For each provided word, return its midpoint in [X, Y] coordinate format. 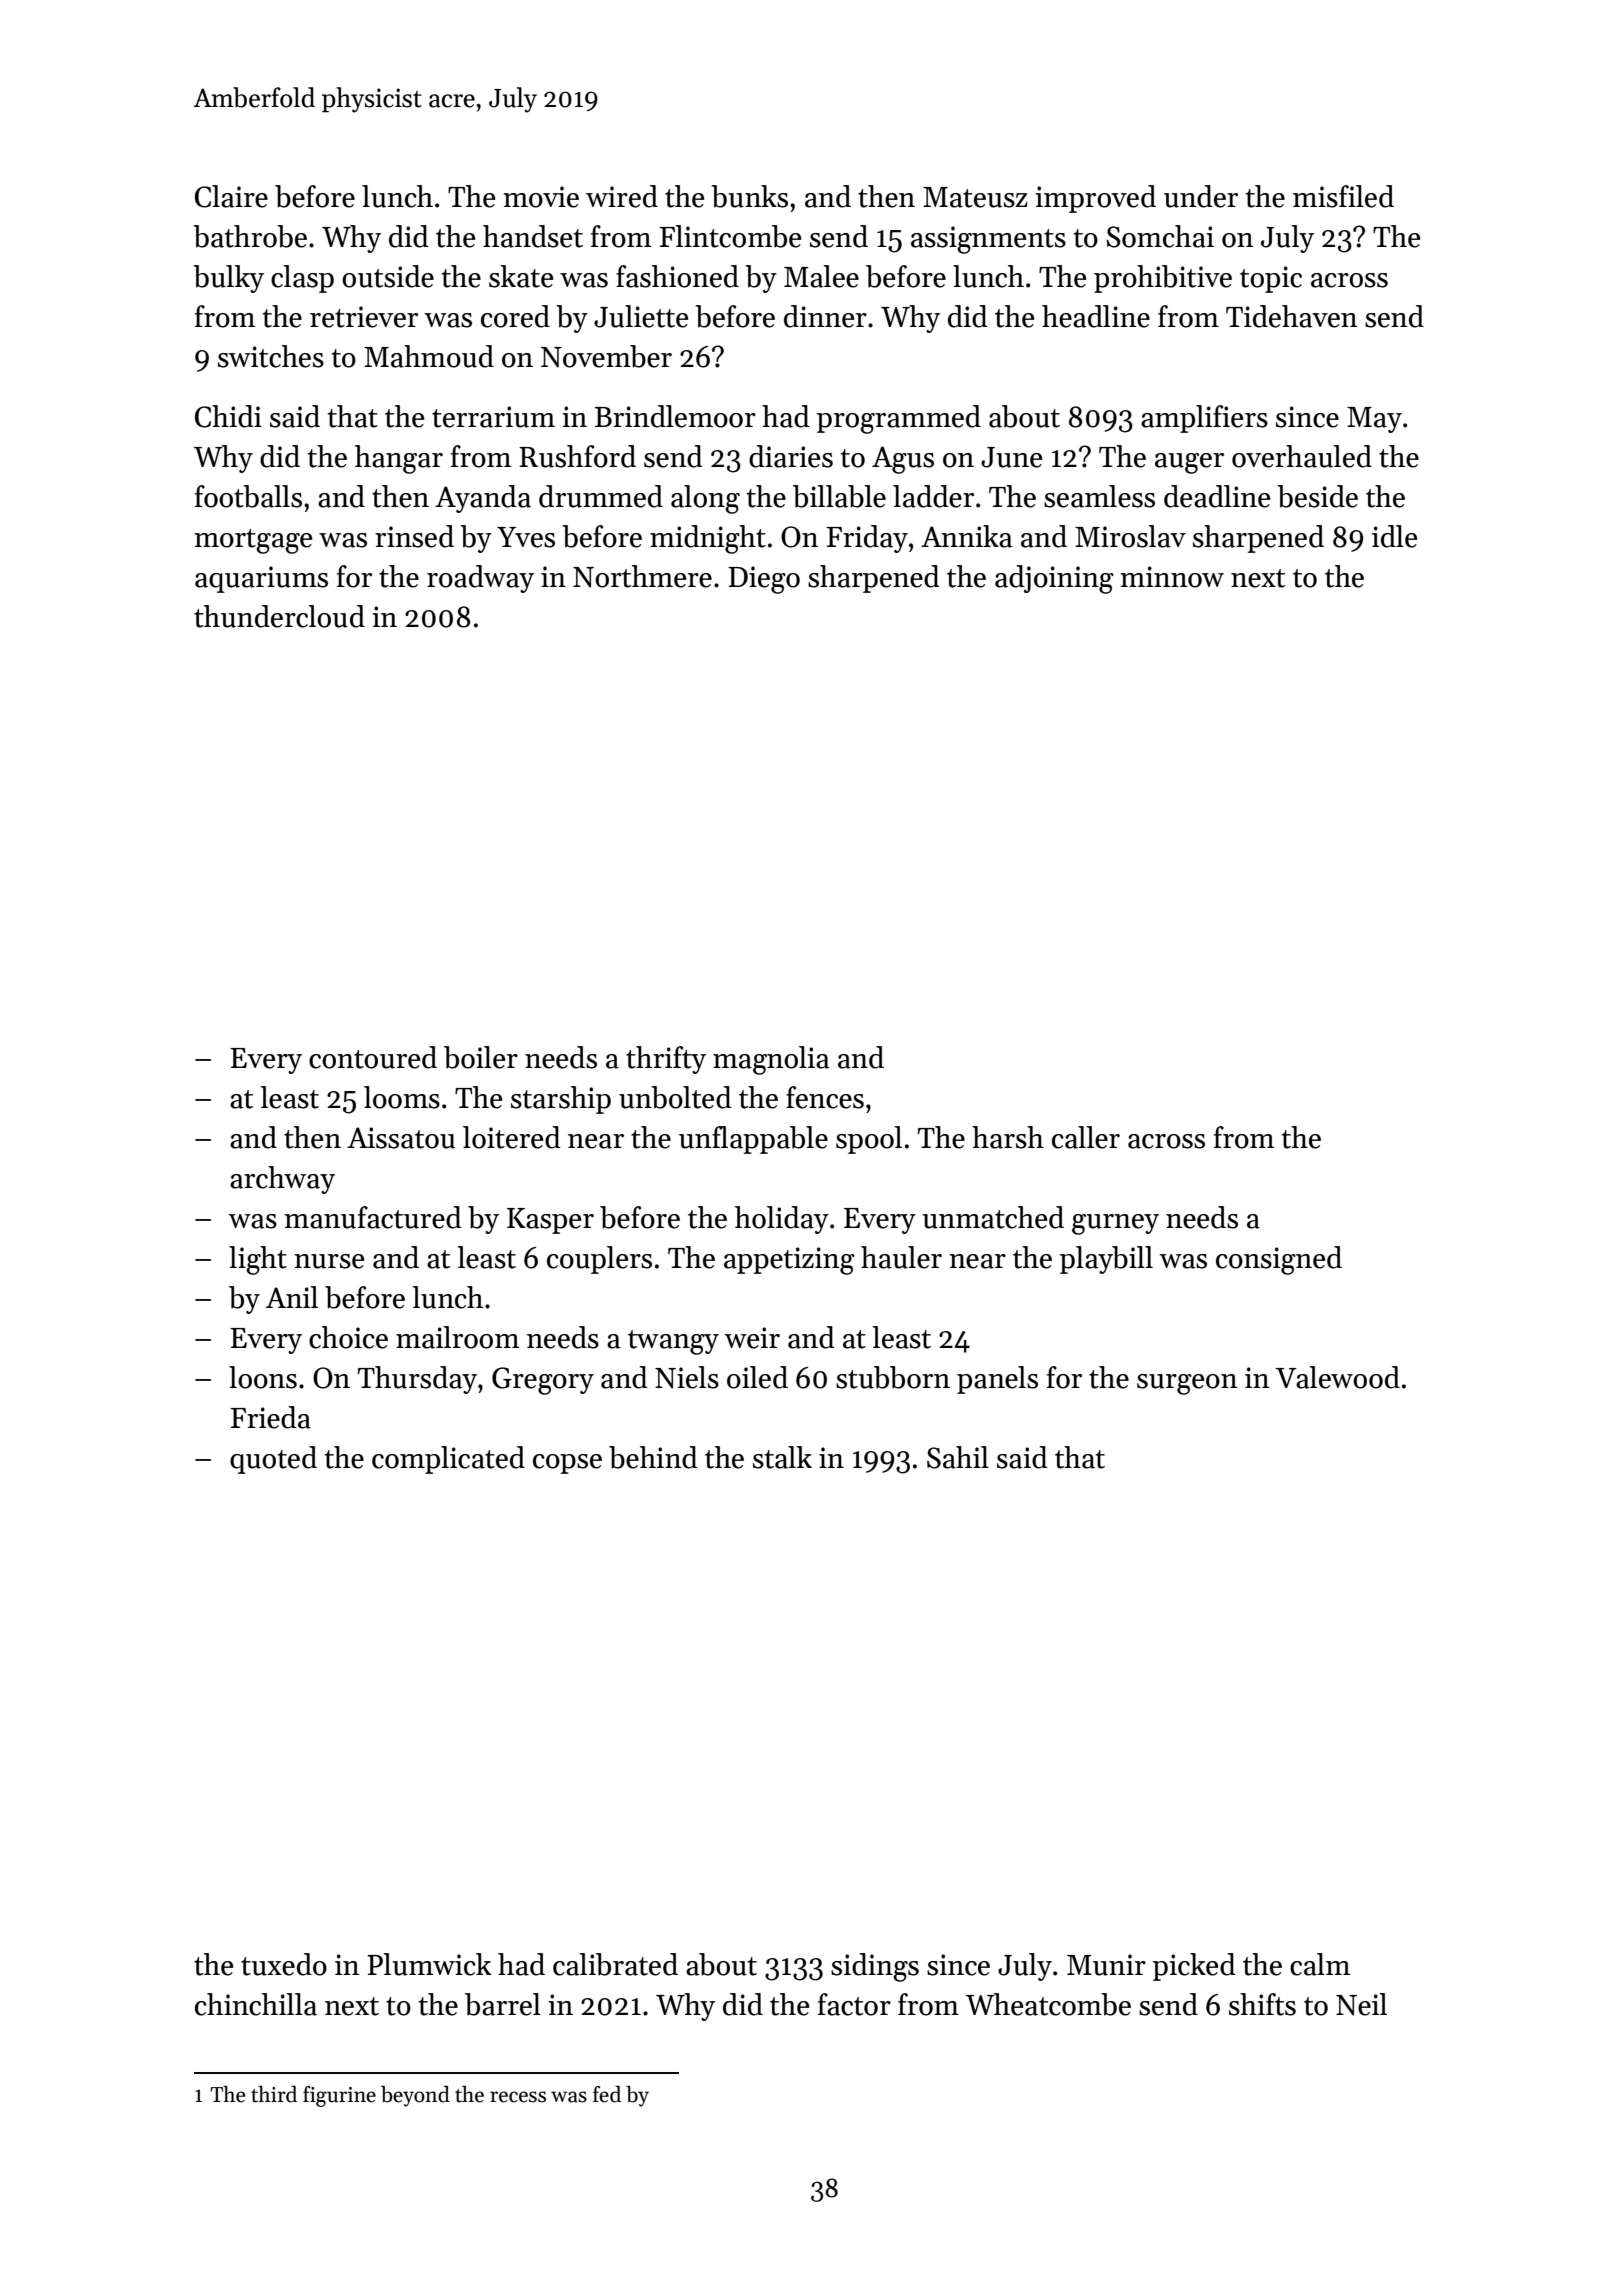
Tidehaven [1292, 316]
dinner [825, 316]
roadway [480, 579]
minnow [1172, 577]
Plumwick [429, 1964]
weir [752, 1338]
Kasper [550, 1221]
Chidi [228, 416]
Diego [764, 580]
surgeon [1187, 1384]
